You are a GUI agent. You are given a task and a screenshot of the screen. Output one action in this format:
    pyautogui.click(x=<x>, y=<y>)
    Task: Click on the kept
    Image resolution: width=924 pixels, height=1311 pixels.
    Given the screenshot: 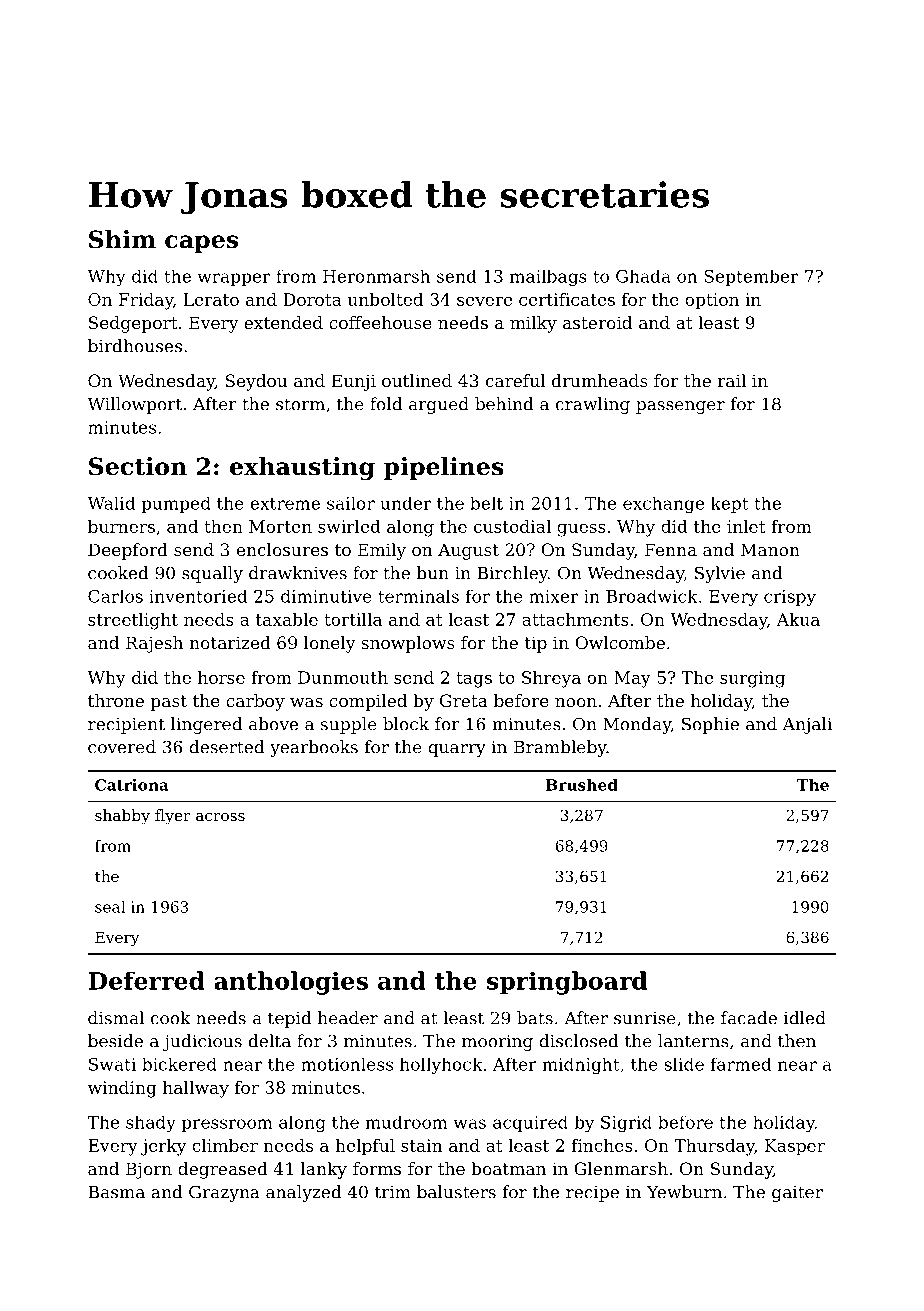 What is the action you would take?
    pyautogui.click(x=729, y=505)
